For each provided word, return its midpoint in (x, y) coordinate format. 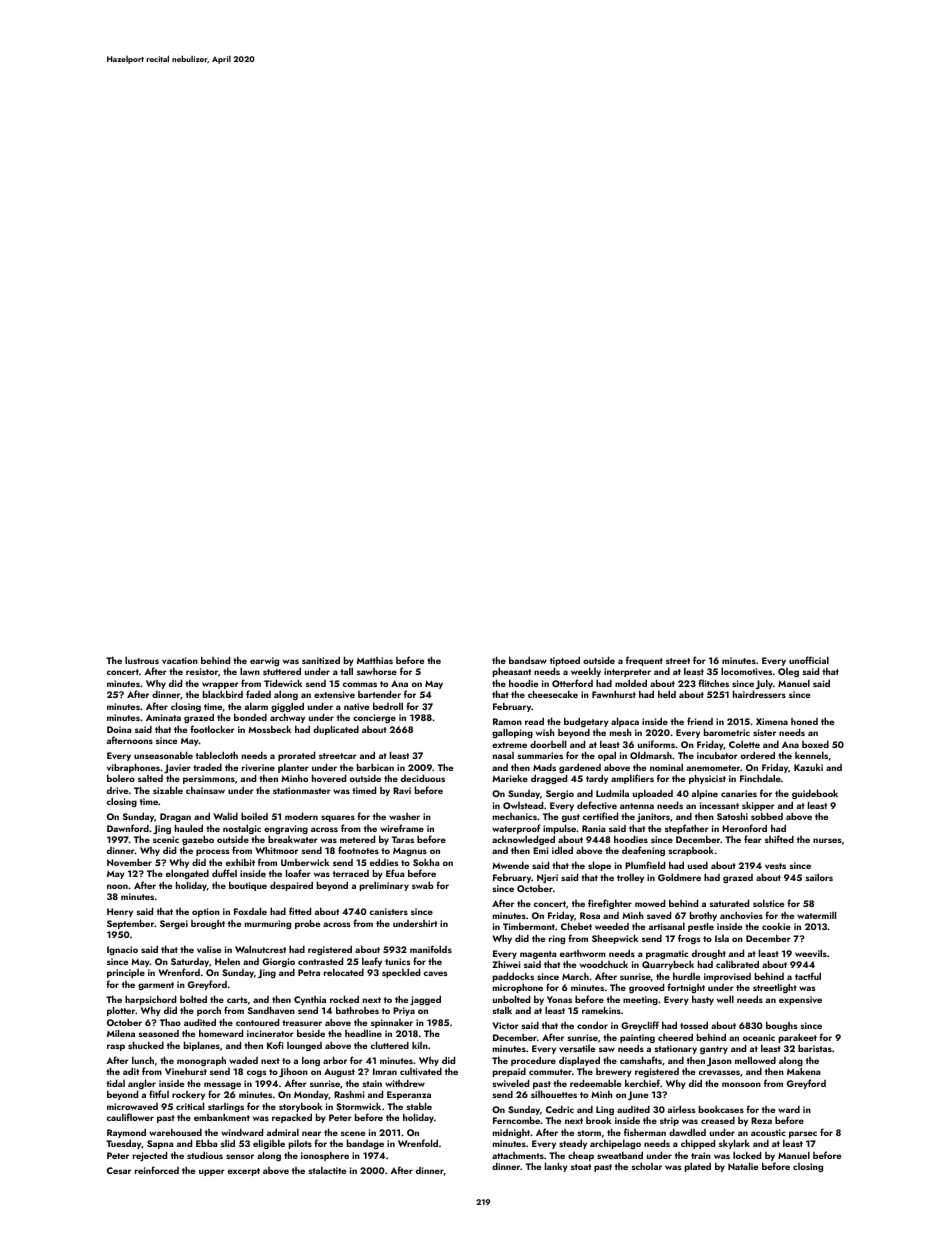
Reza (761, 1120)
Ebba (207, 1143)
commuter (550, 1072)
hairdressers (759, 694)
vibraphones (133, 768)
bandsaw (528, 660)
